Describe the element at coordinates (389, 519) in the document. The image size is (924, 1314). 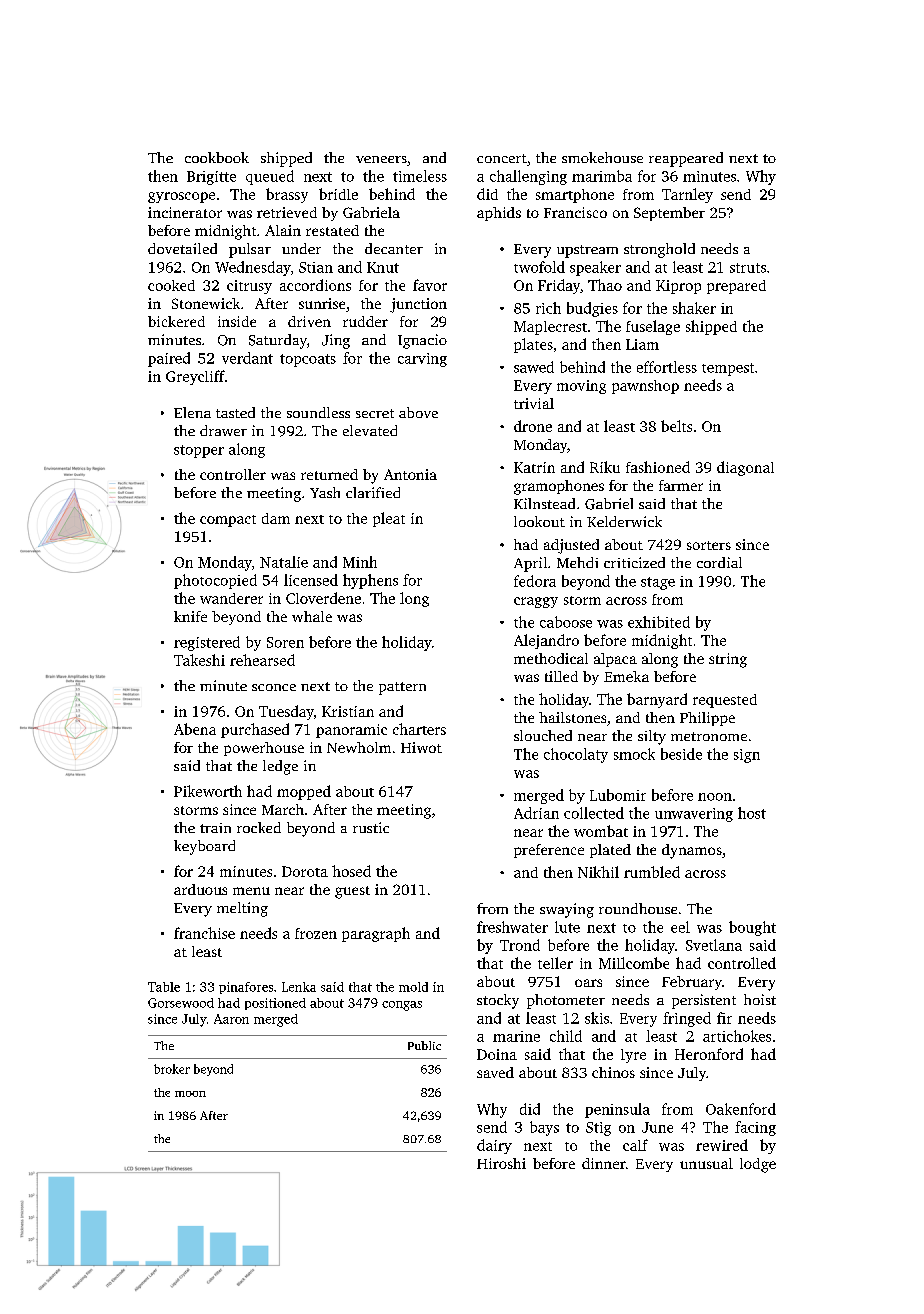
I see `pleat` at that location.
